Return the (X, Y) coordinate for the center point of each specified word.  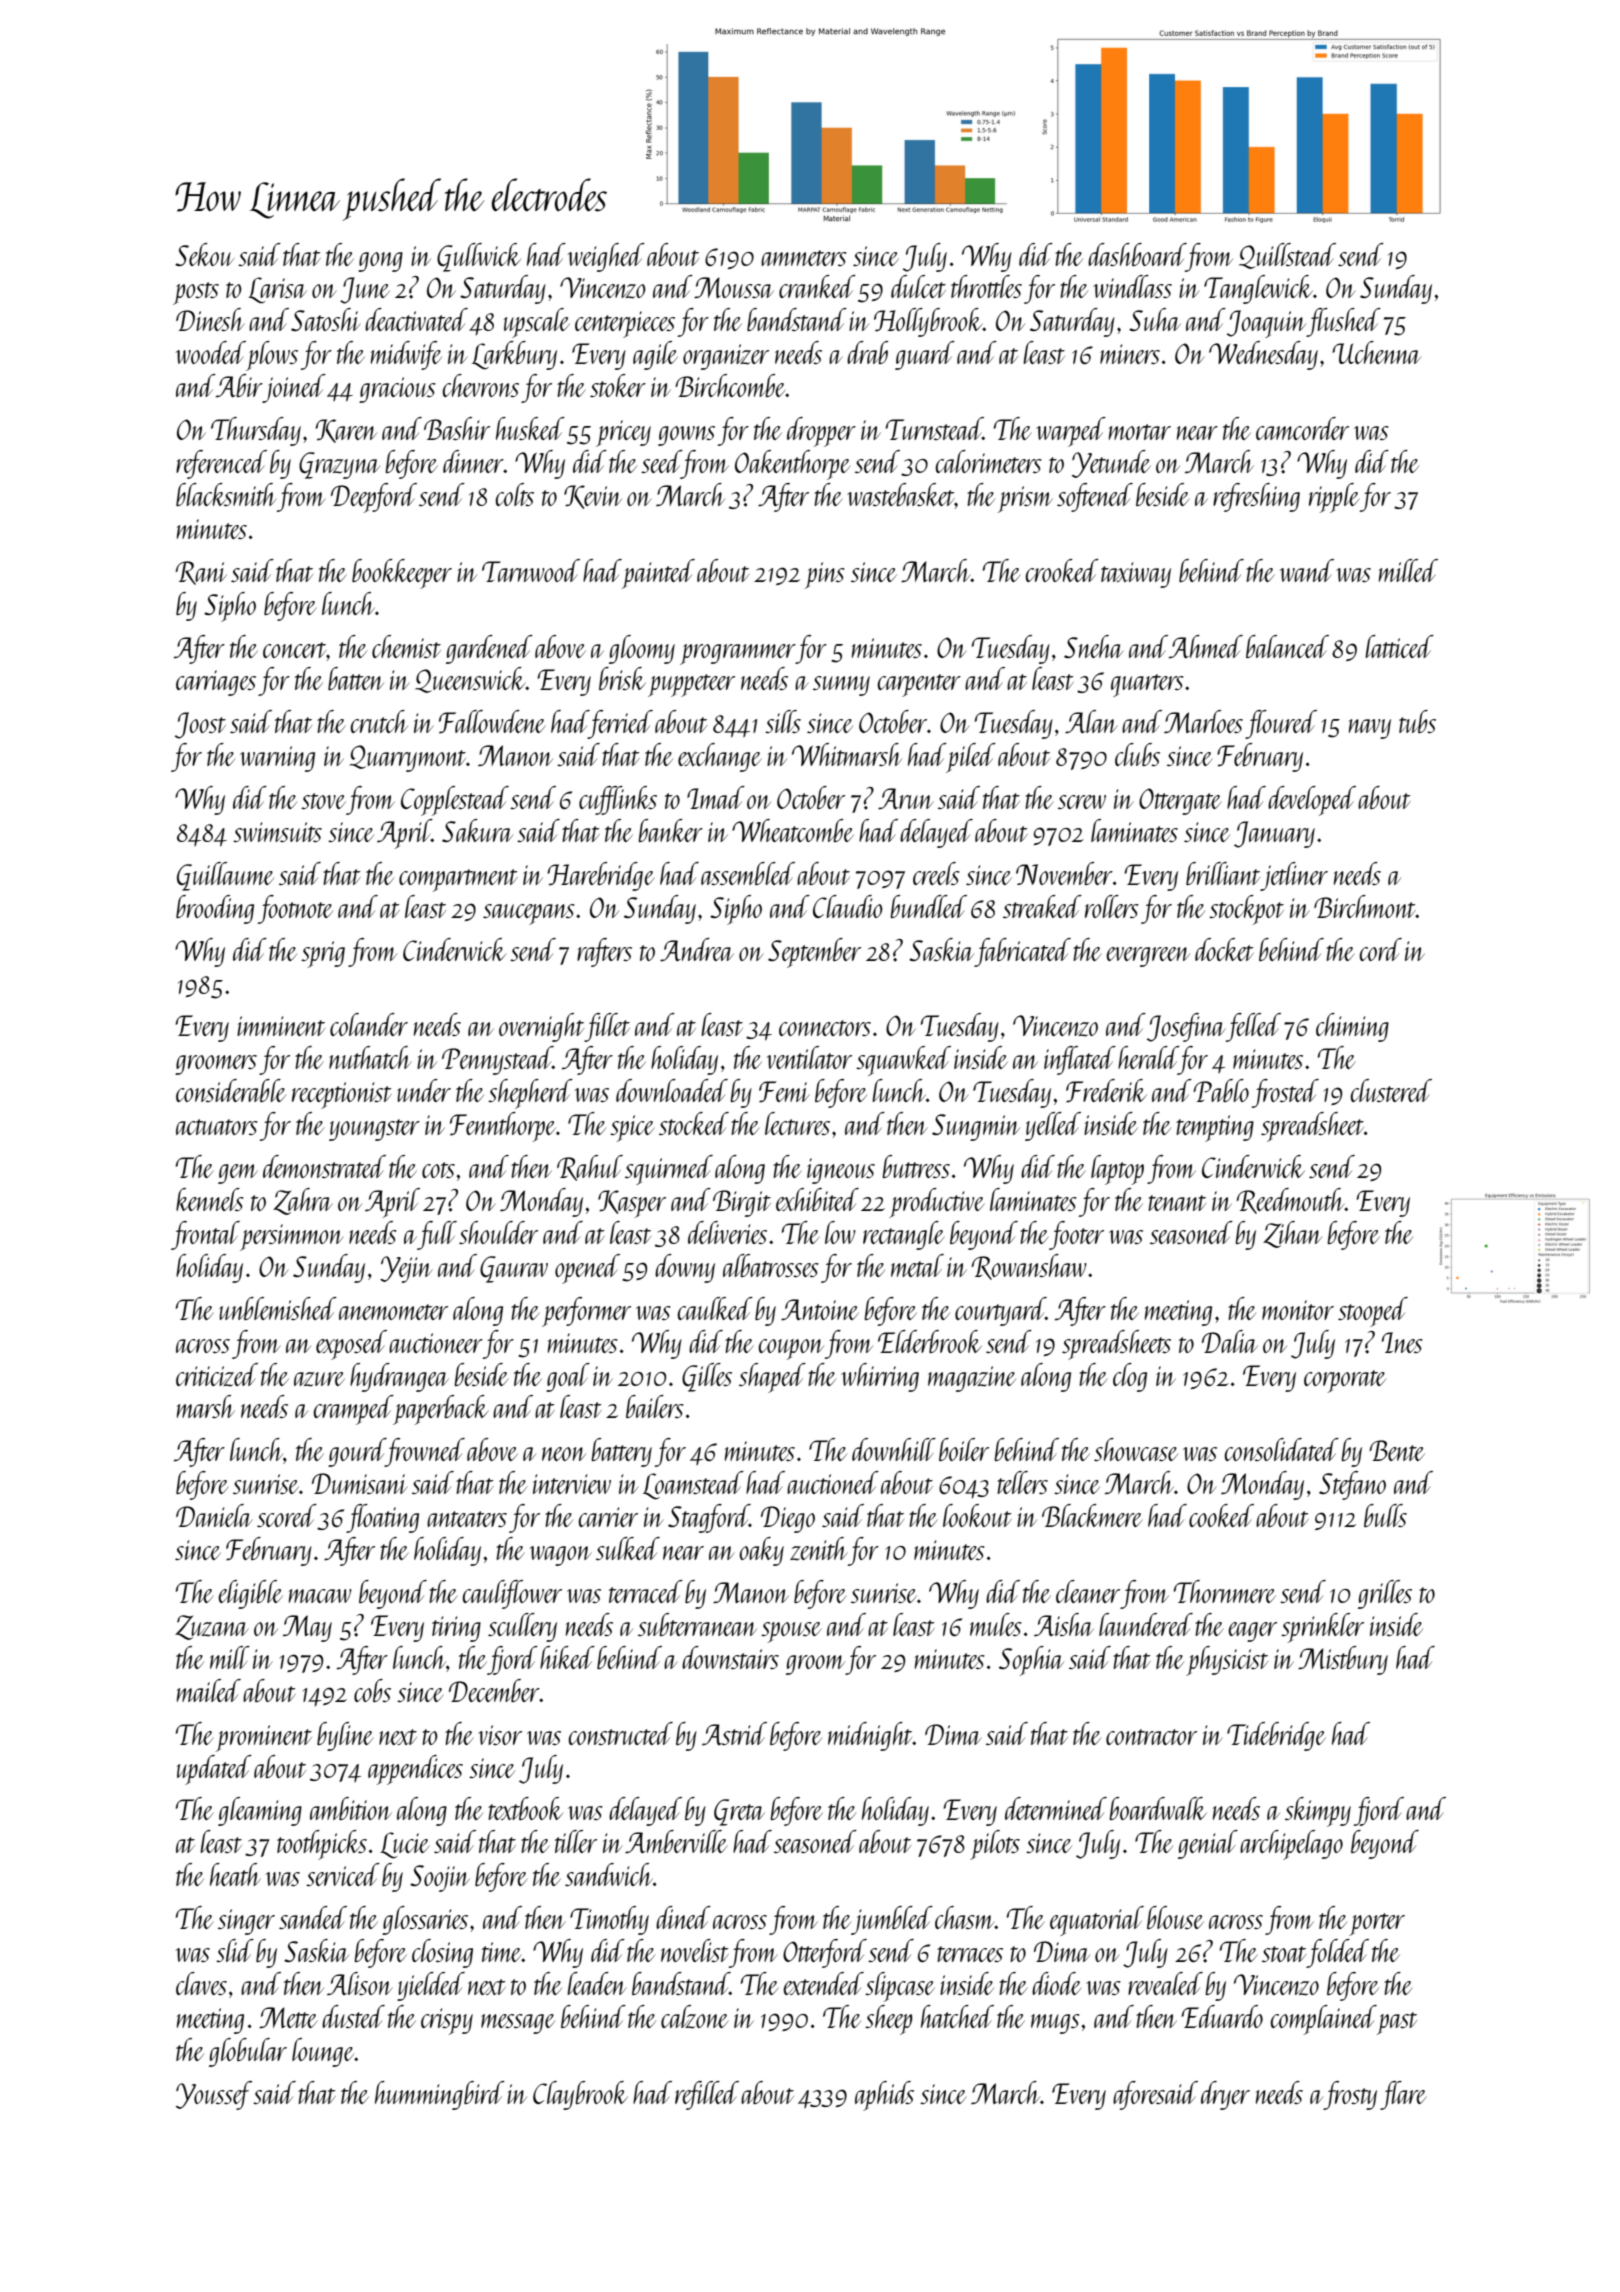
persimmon (292, 1237)
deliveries (727, 1232)
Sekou (204, 254)
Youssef (214, 2095)
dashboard (1137, 254)
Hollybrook (928, 322)
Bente (1397, 1450)
